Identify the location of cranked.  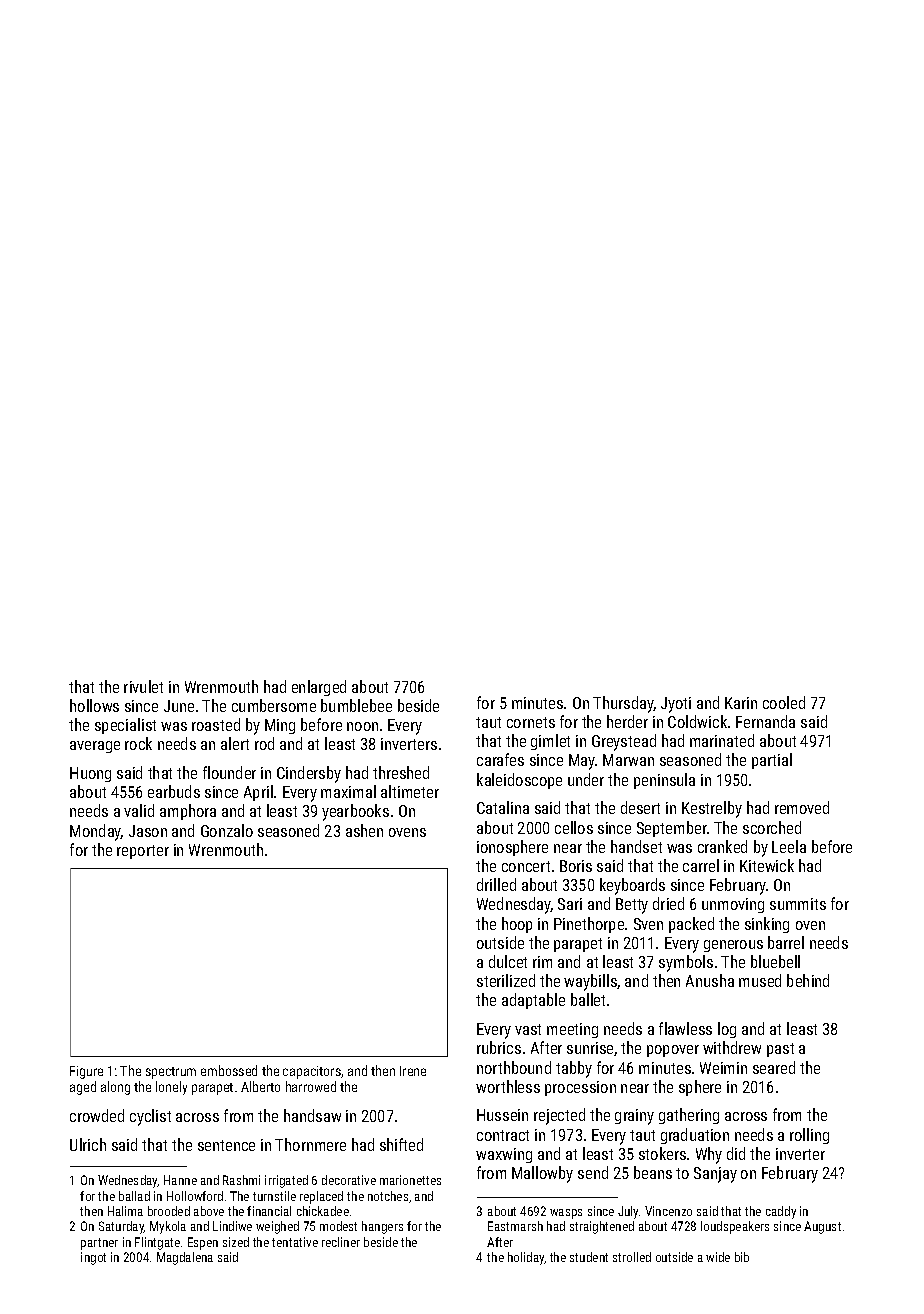
(722, 846).
